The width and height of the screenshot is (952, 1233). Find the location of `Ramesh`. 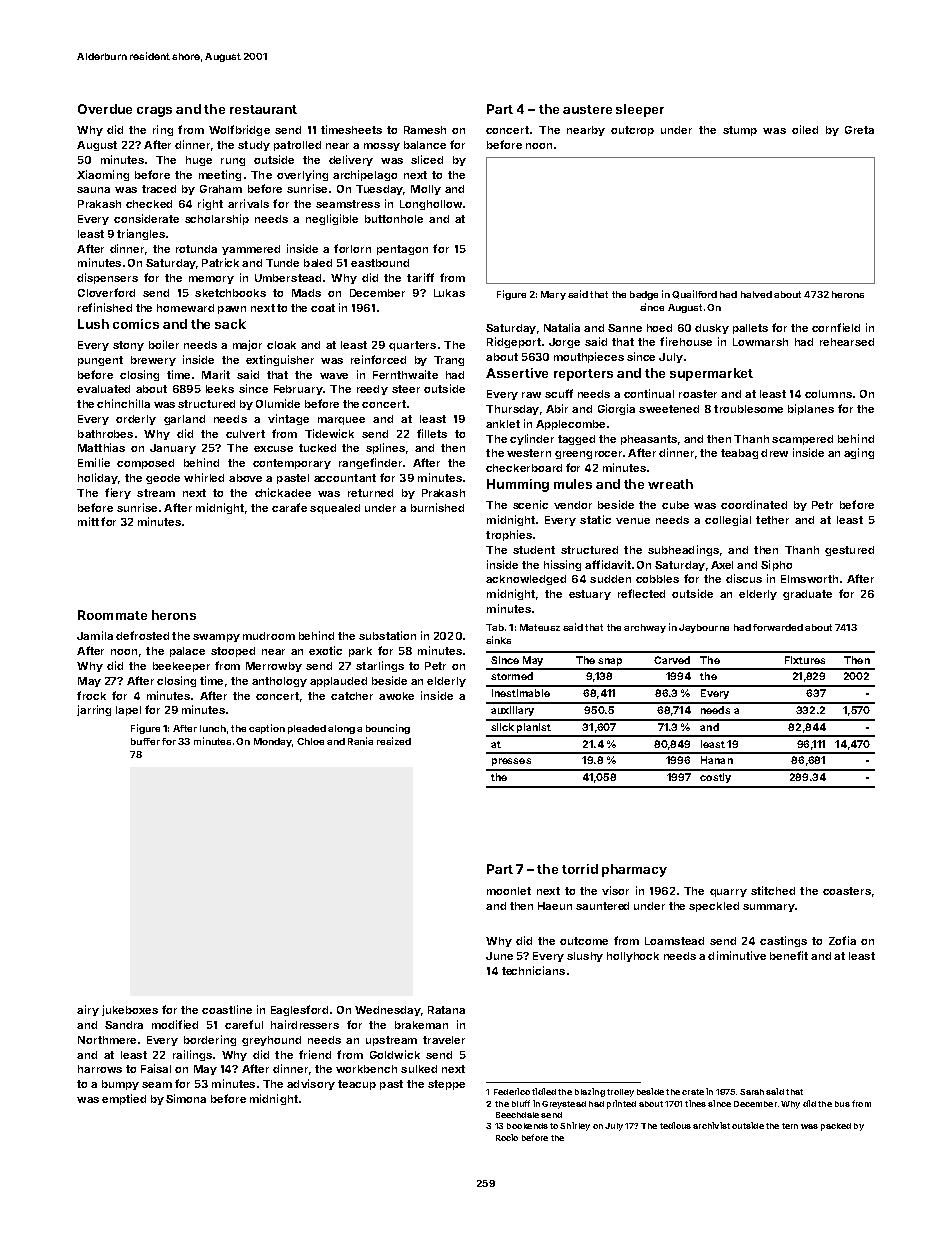

Ramesh is located at coordinates (425, 130).
